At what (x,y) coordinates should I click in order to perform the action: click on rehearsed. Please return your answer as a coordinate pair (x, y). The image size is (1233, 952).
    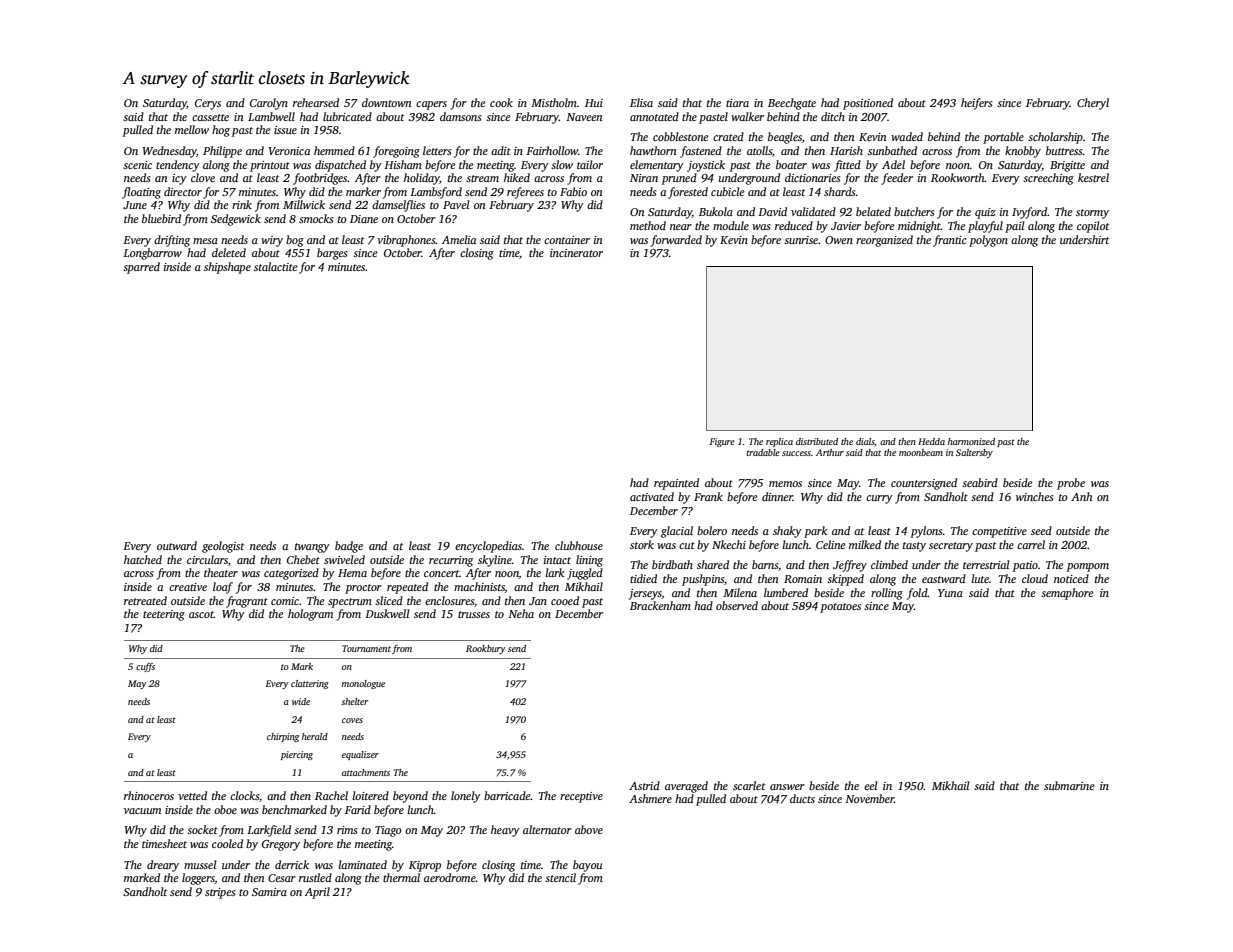
    Looking at the image, I should click on (316, 102).
